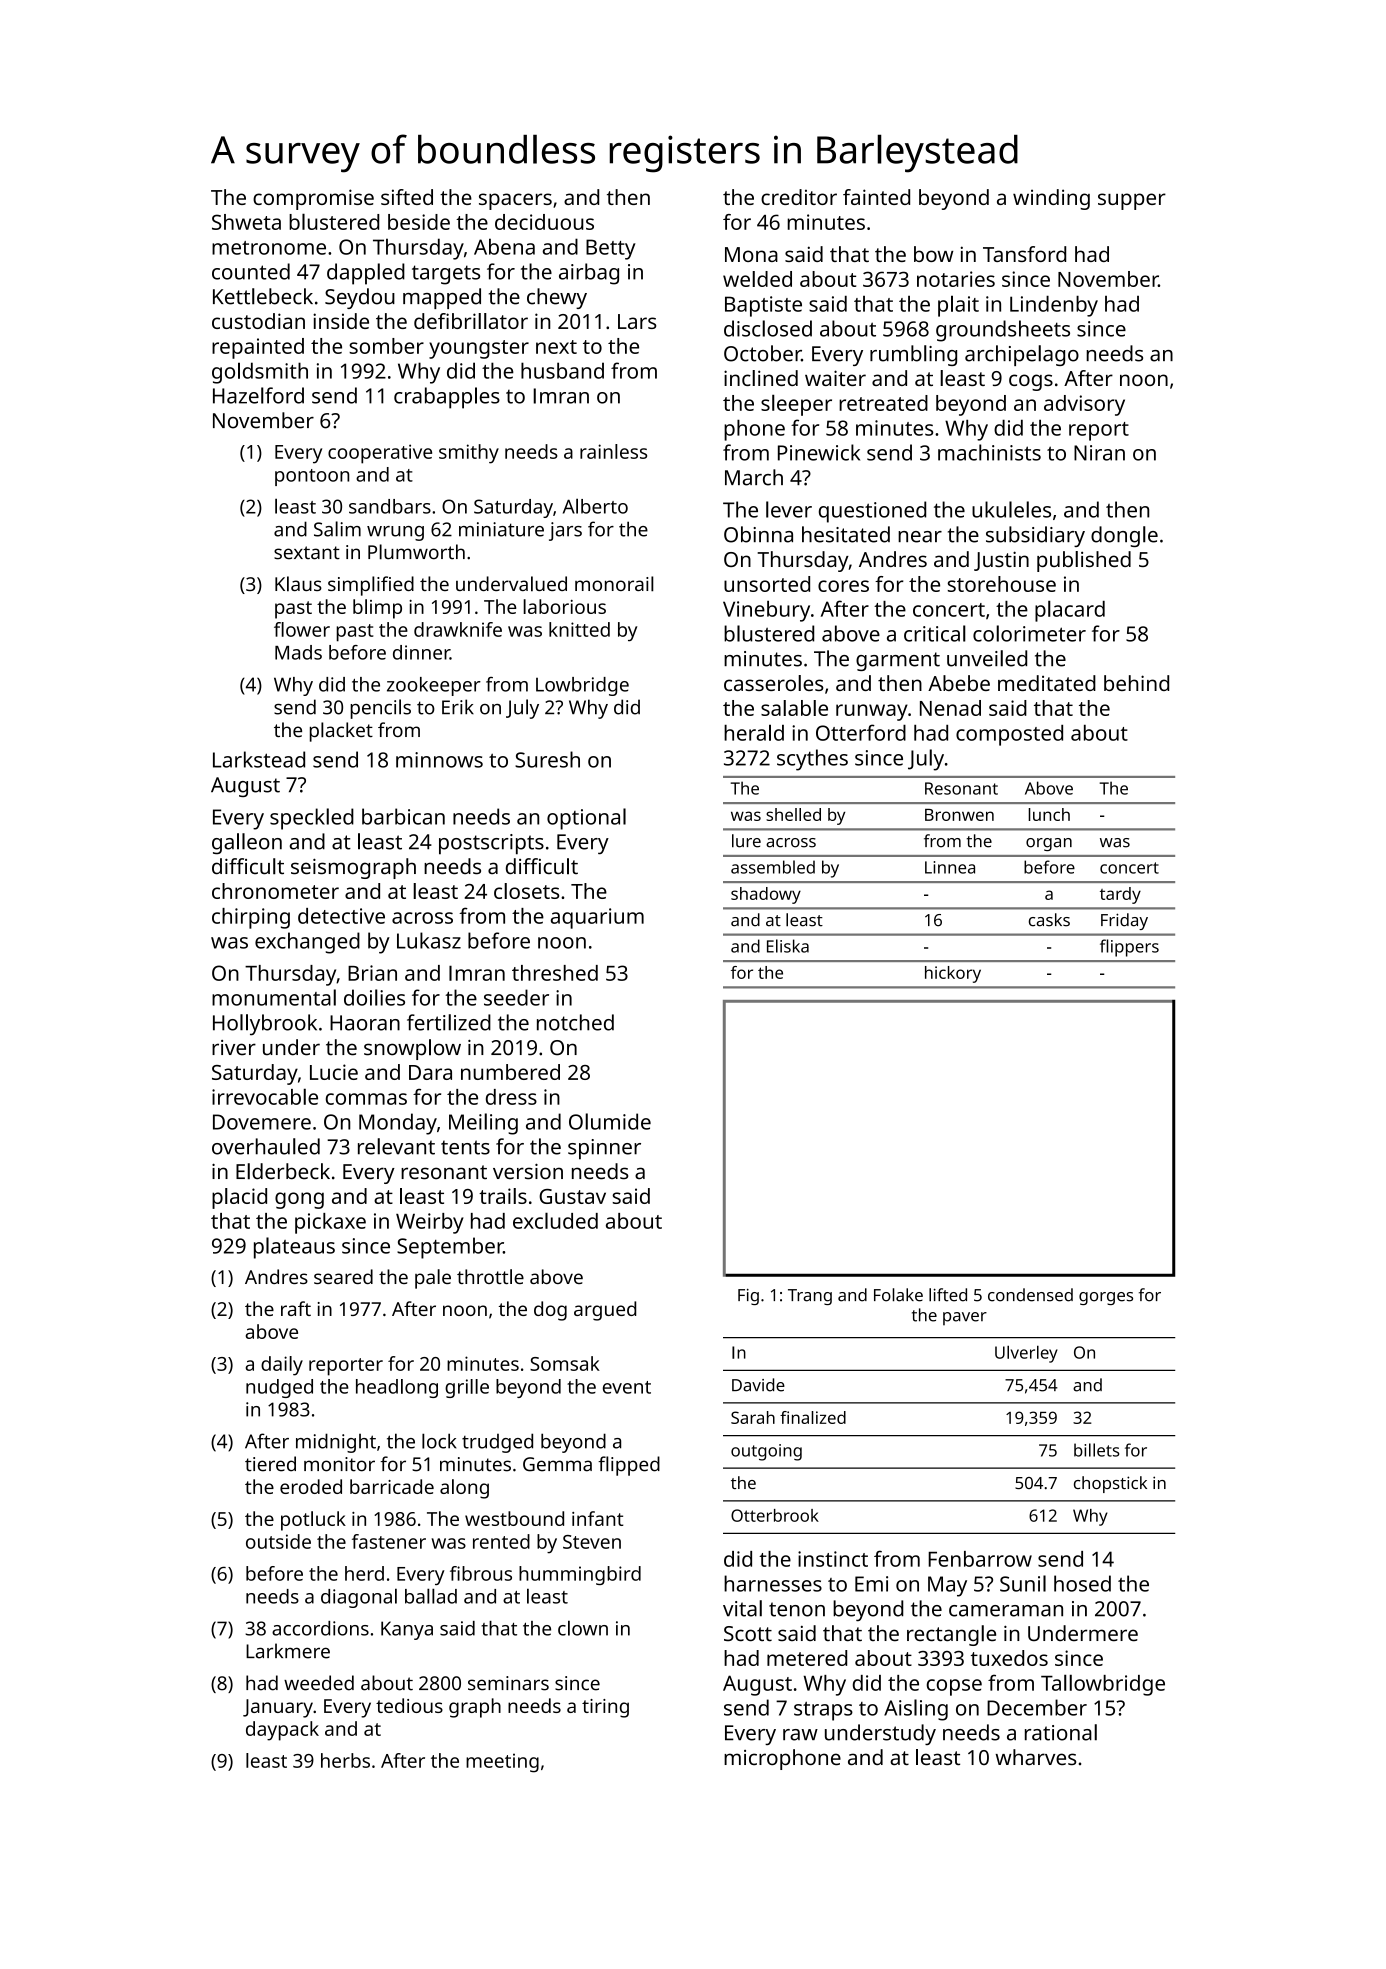 The height and width of the screenshot is (1969, 1386). I want to click on meeting, so click(502, 1763).
